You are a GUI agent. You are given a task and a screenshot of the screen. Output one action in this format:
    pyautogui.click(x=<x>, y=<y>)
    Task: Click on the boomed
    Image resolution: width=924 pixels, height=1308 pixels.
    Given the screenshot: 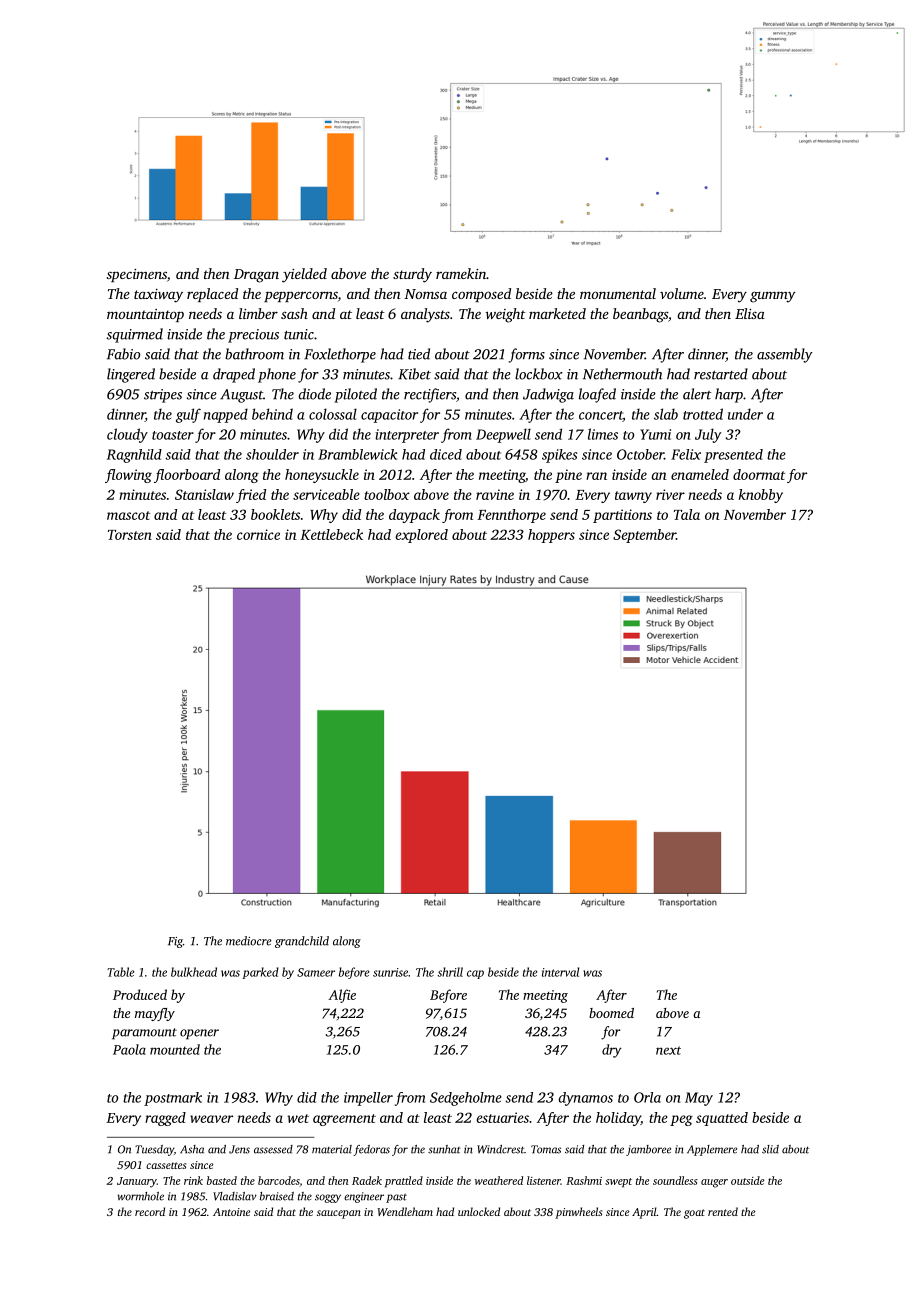 What is the action you would take?
    pyautogui.click(x=611, y=1013)
